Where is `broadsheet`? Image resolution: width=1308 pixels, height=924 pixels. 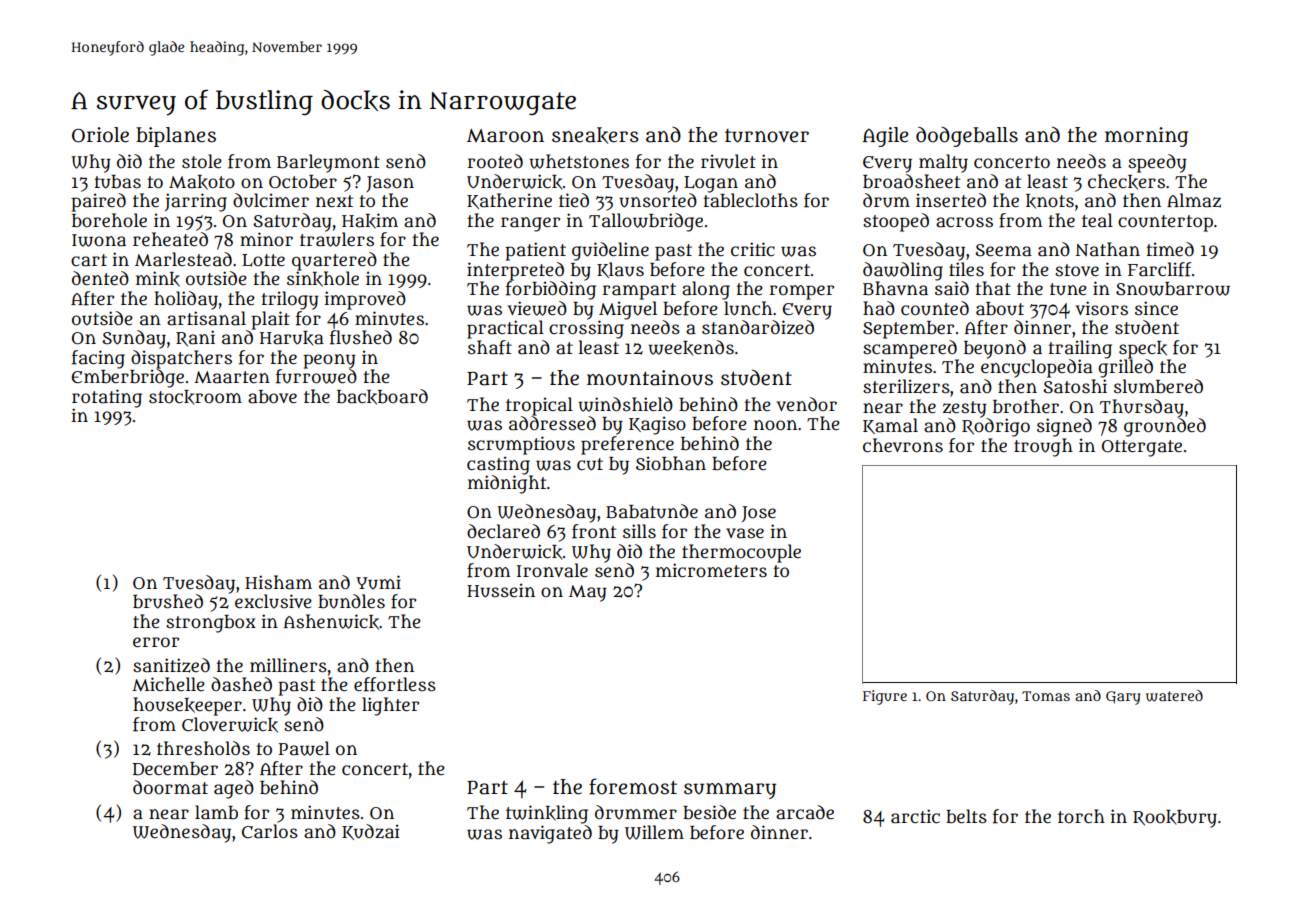
broadsheet is located at coordinates (911, 181).
